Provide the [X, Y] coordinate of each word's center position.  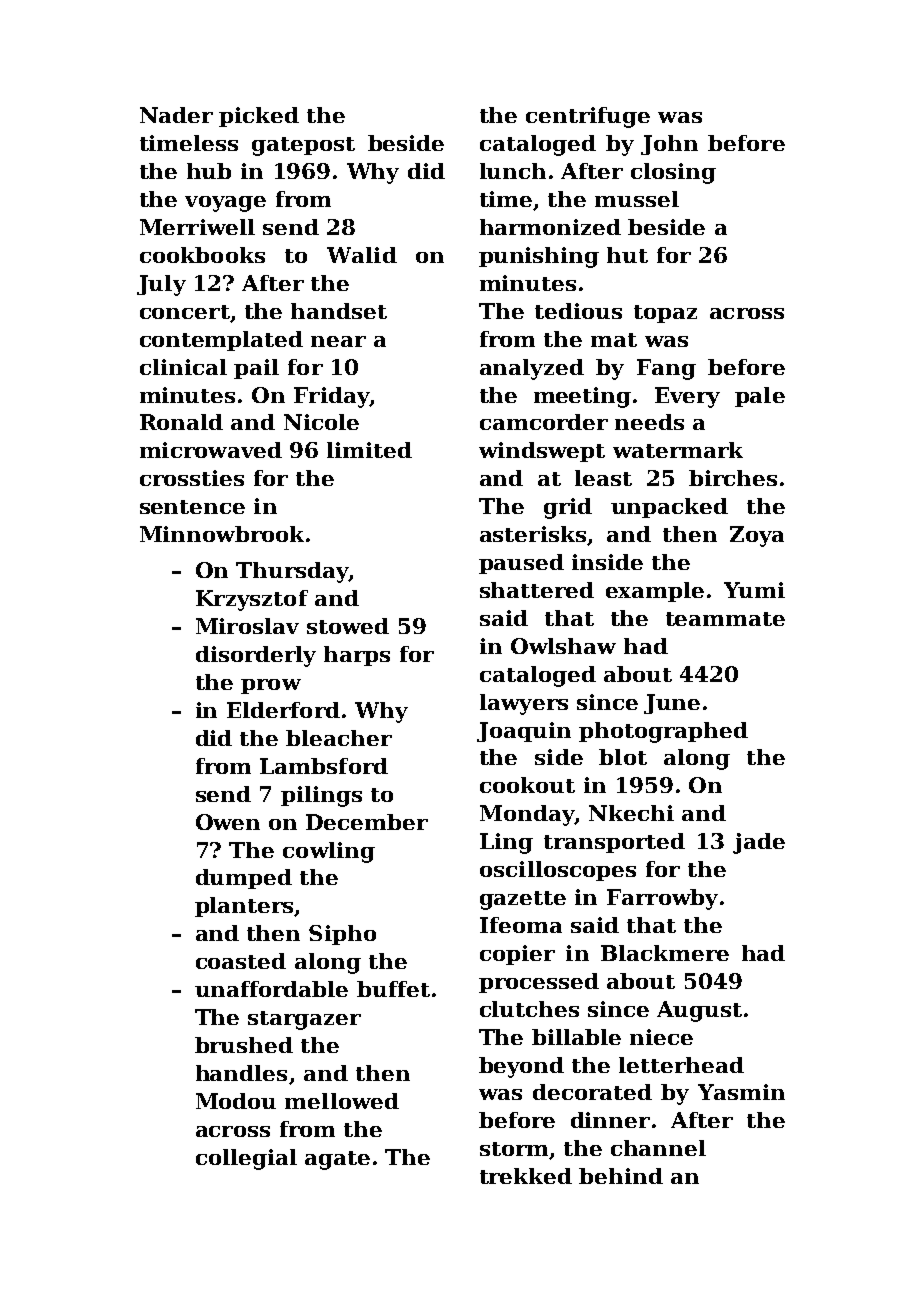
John [669, 145]
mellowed [342, 1101]
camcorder [544, 422]
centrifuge [588, 117]
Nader [176, 115]
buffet [393, 989]
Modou [236, 1101]
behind [621, 1176]
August [699, 1011]
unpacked [669, 508]
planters [244, 907]
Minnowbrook [222, 534]
